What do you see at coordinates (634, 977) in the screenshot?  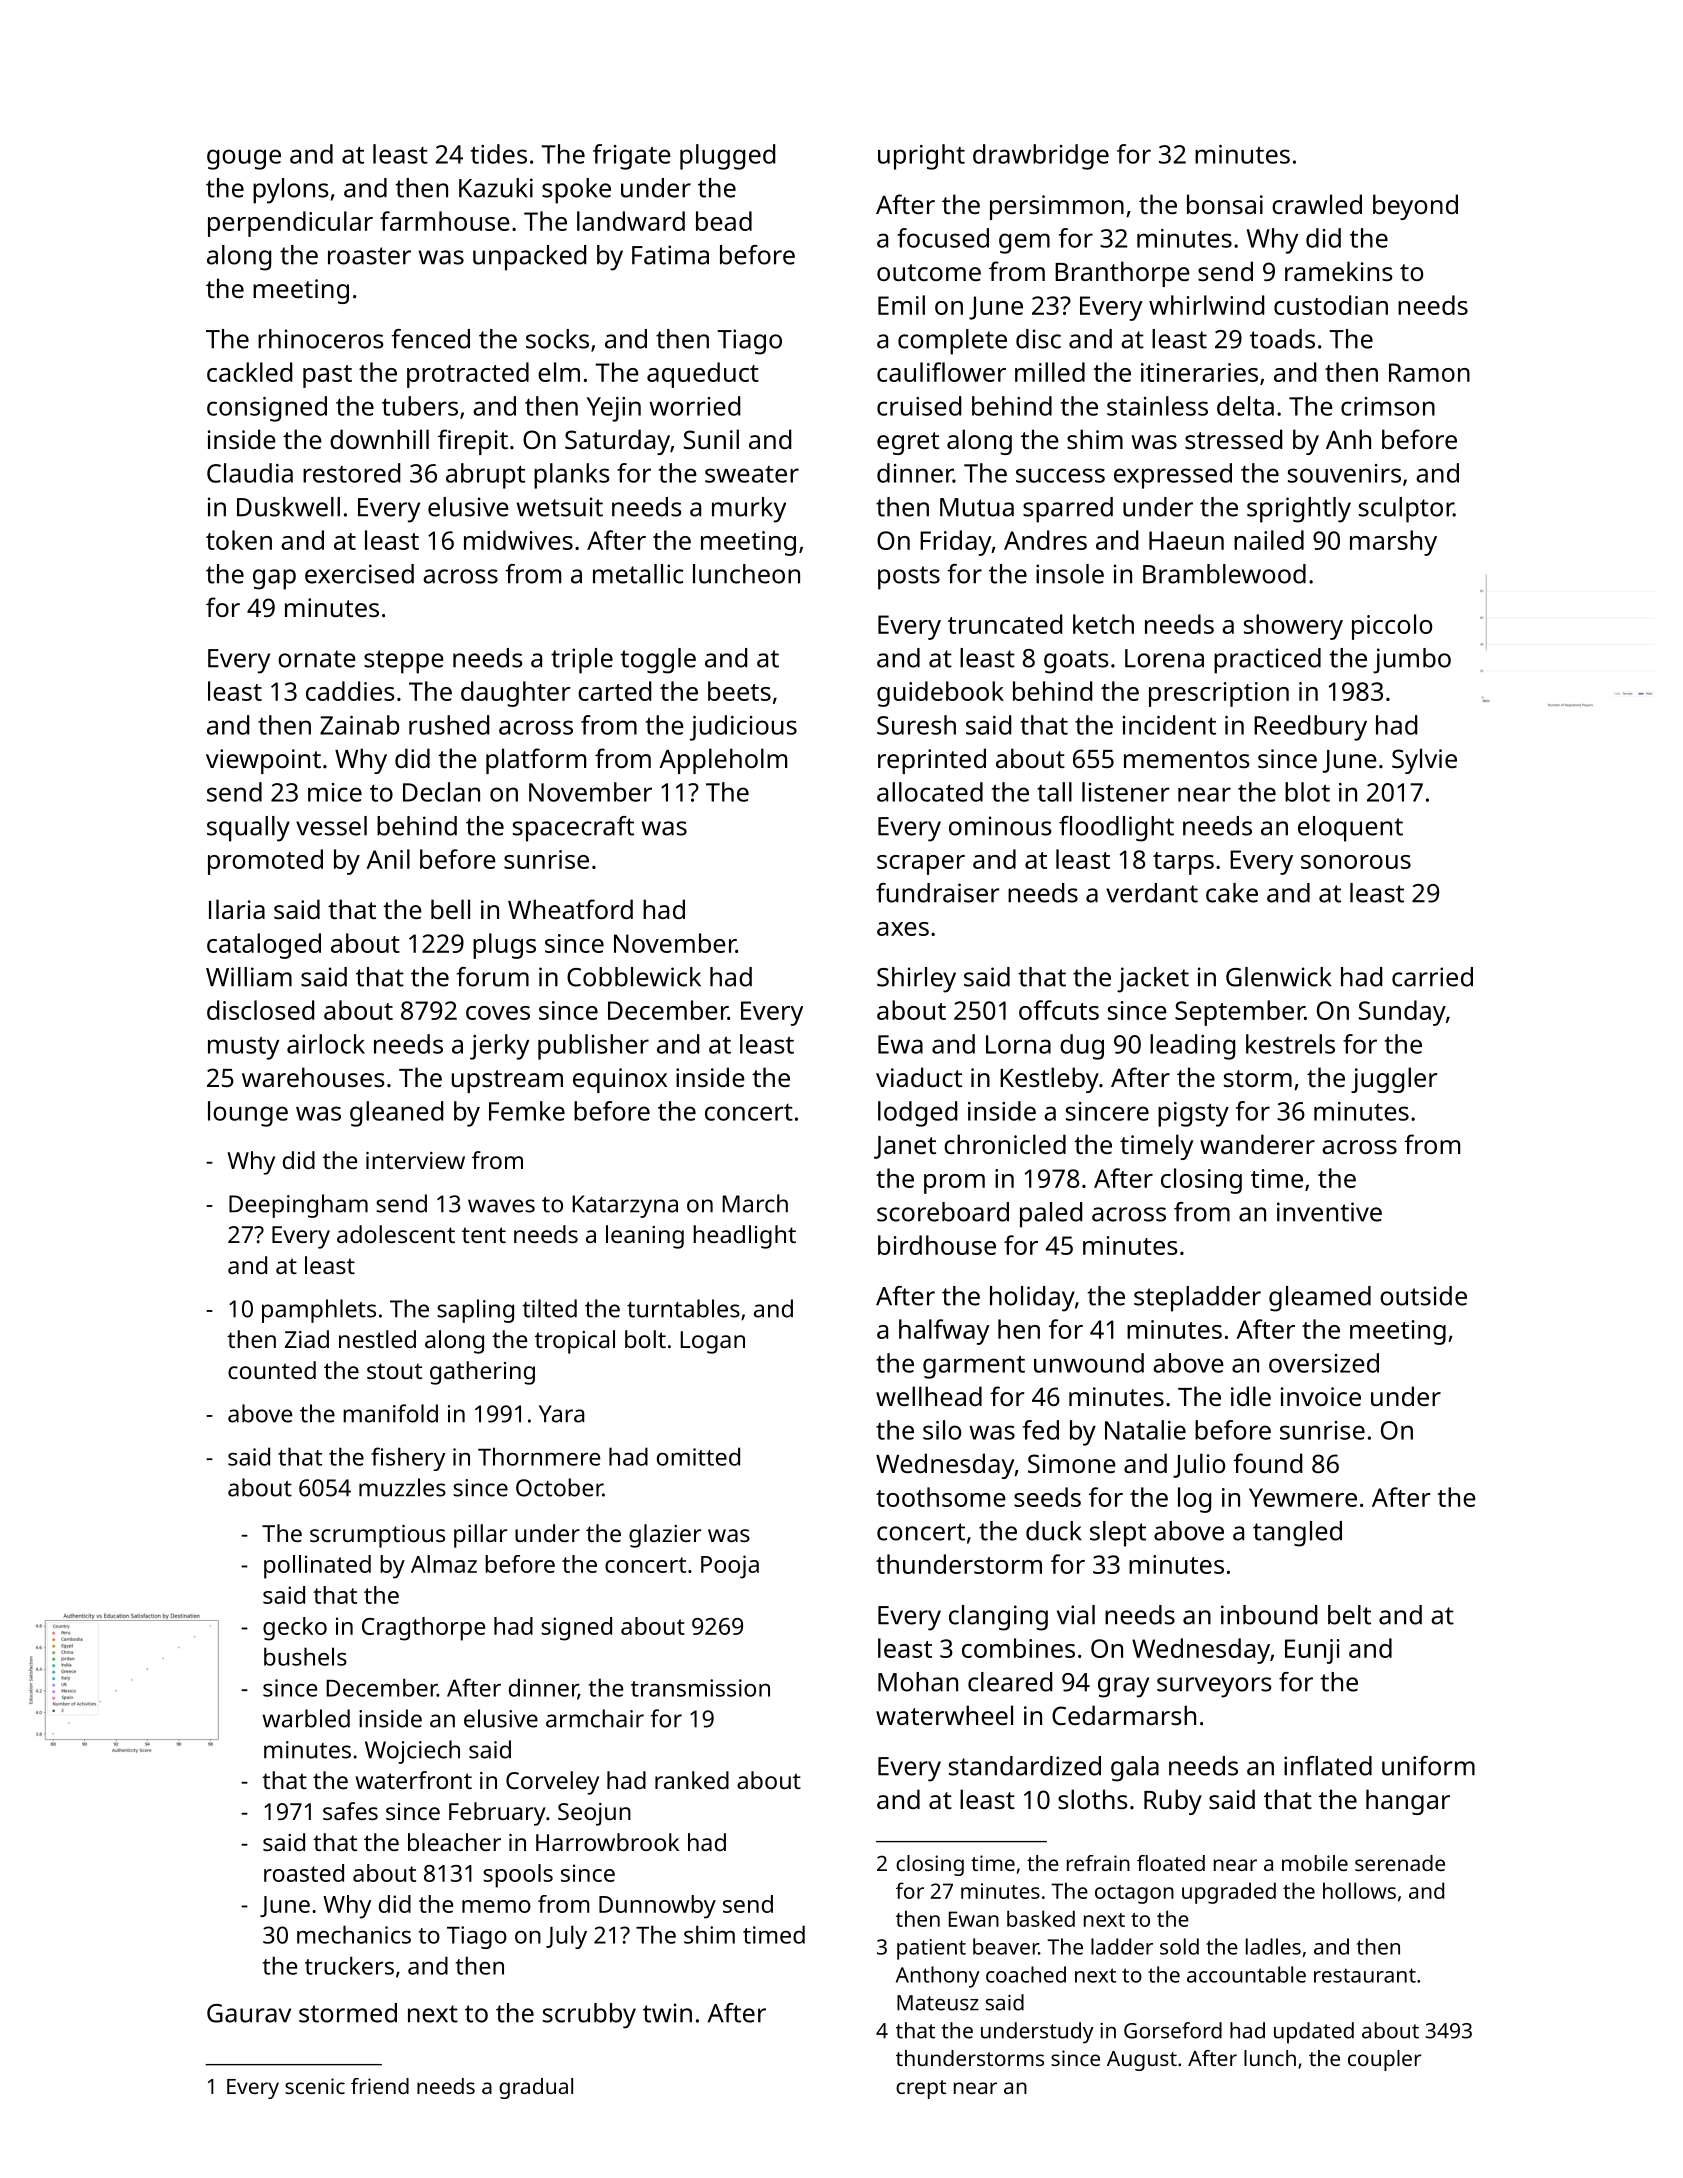 I see `Cobblewick` at bounding box center [634, 977].
